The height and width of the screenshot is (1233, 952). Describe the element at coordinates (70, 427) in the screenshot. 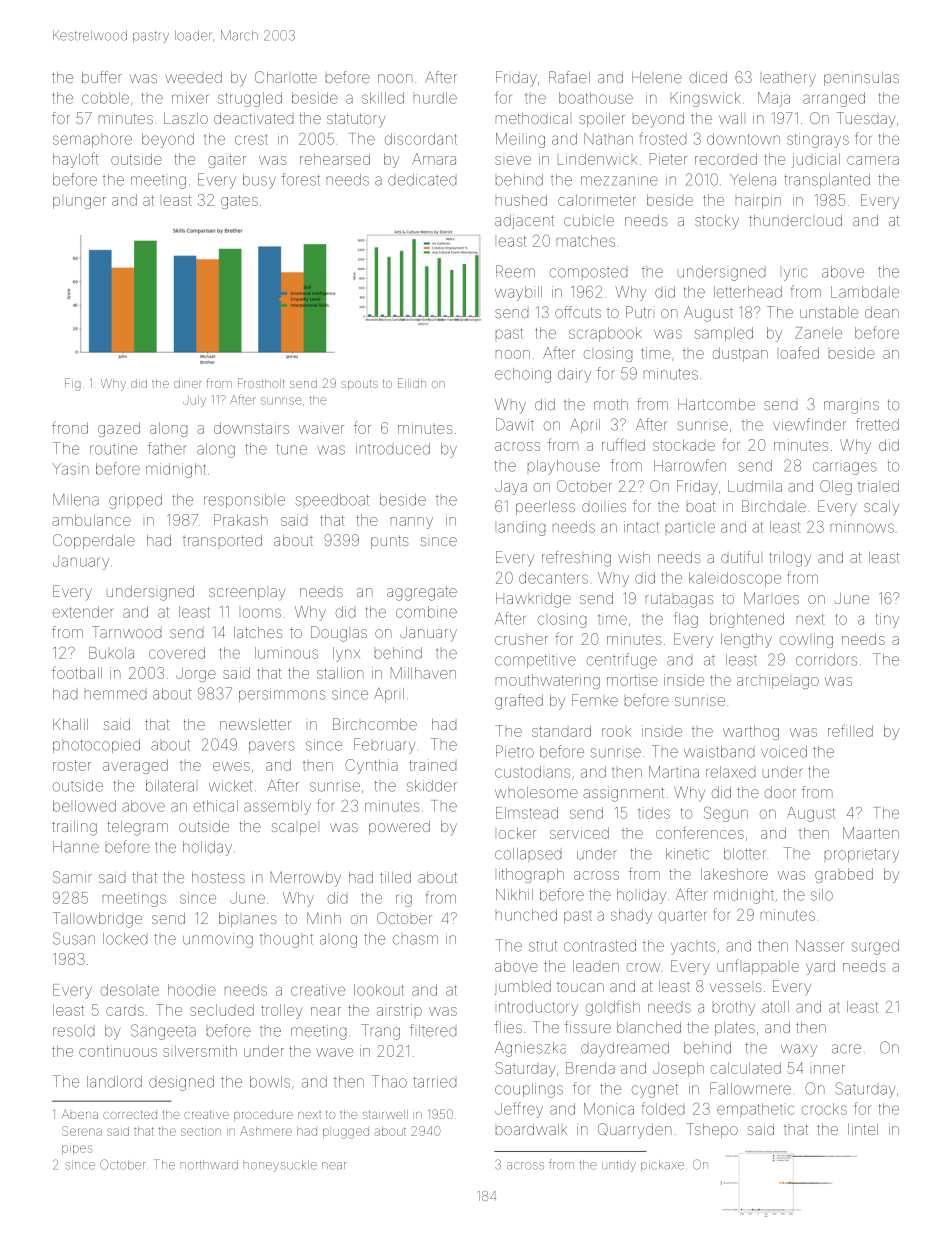

I see `frond` at that location.
